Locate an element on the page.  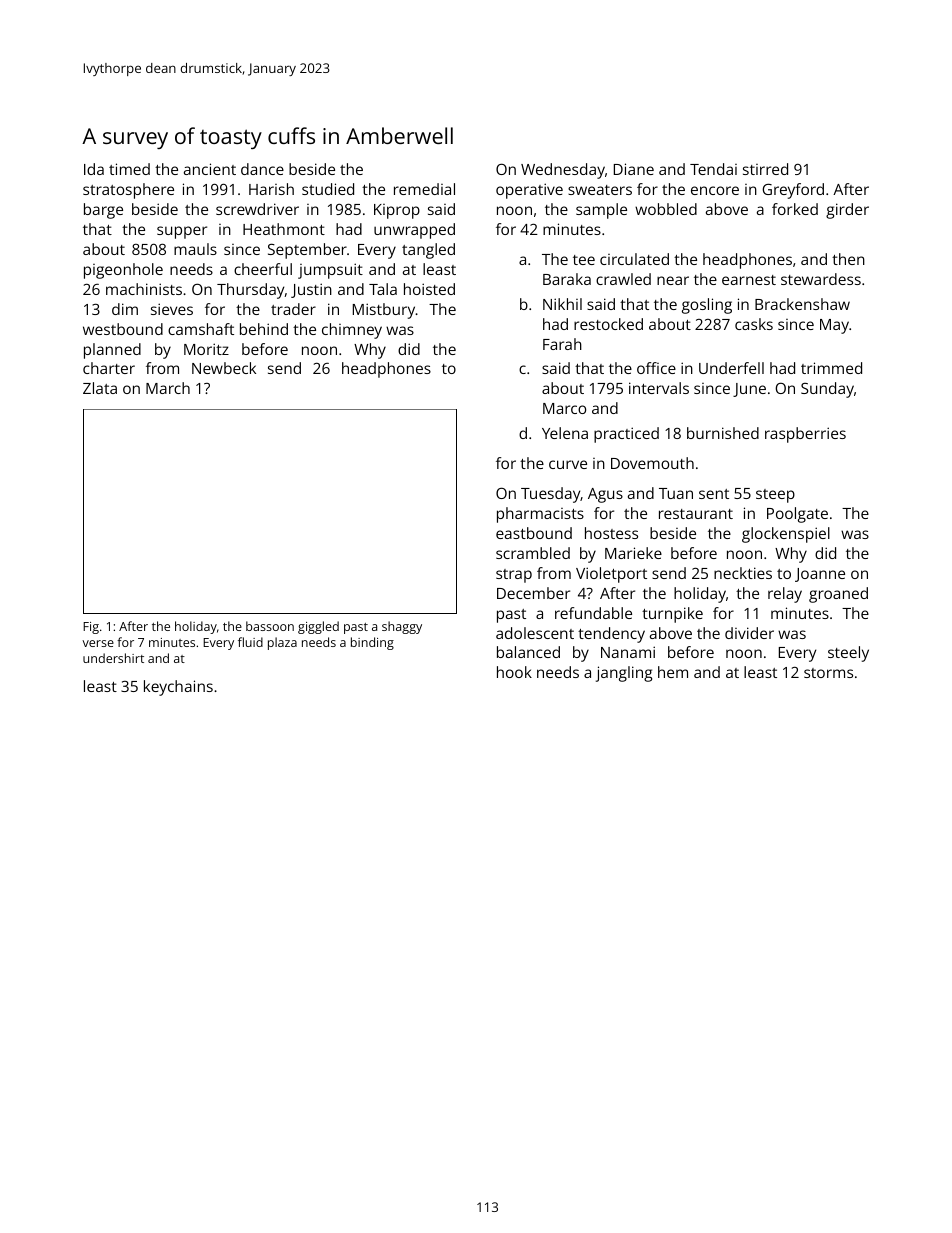
strap is located at coordinates (514, 576).
